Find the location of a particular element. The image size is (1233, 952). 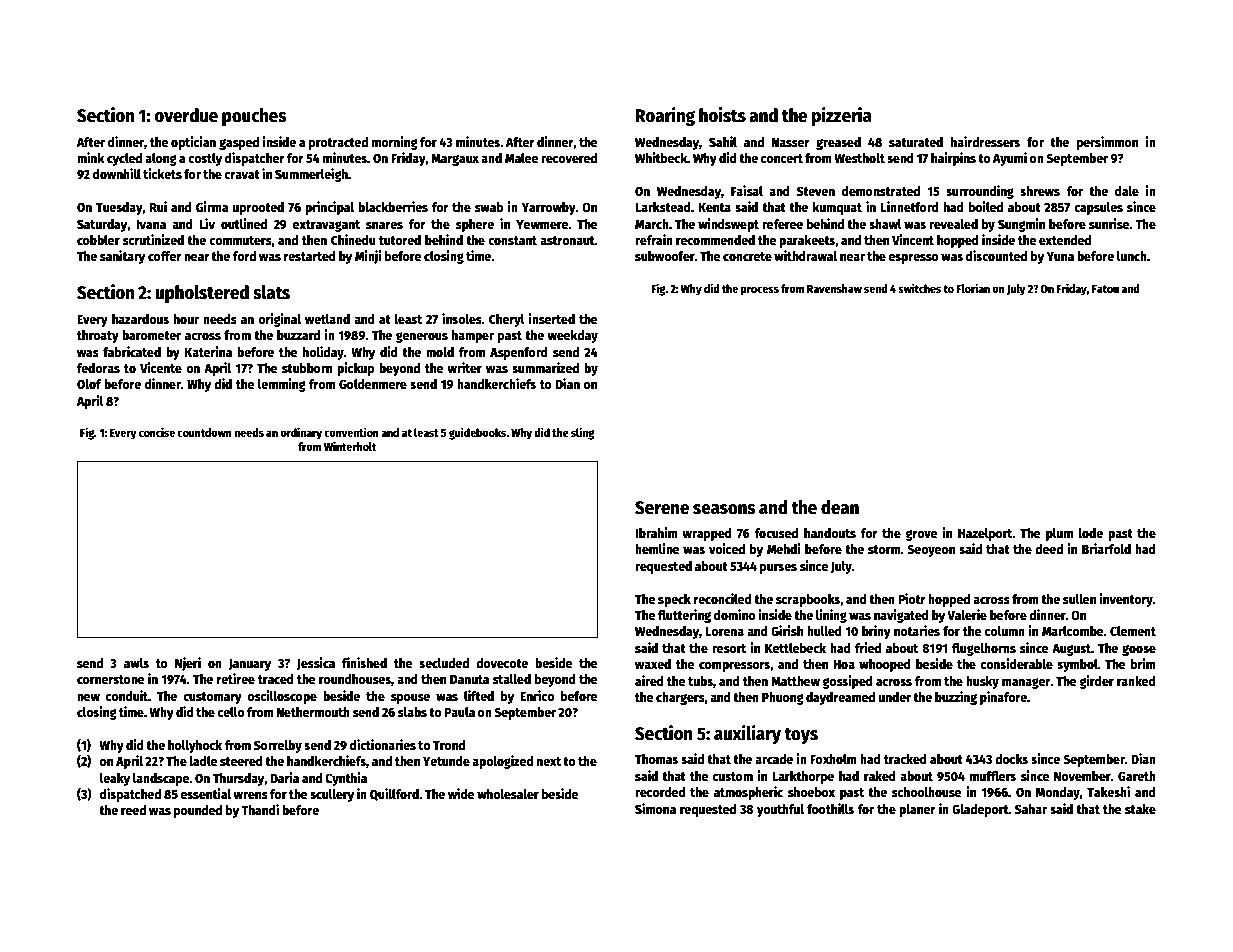

process is located at coordinates (759, 291).
